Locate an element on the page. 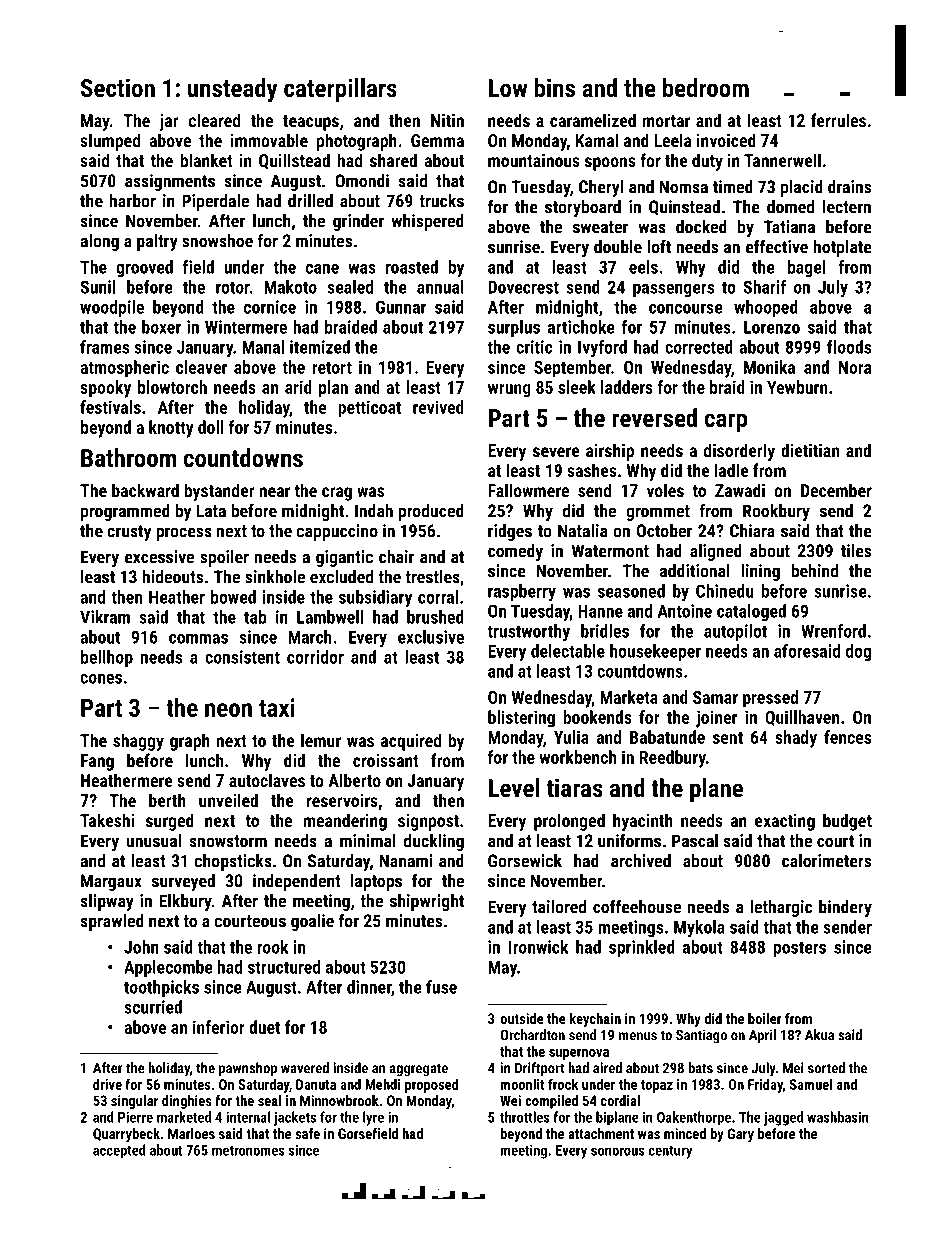  unsteady is located at coordinates (232, 90).
